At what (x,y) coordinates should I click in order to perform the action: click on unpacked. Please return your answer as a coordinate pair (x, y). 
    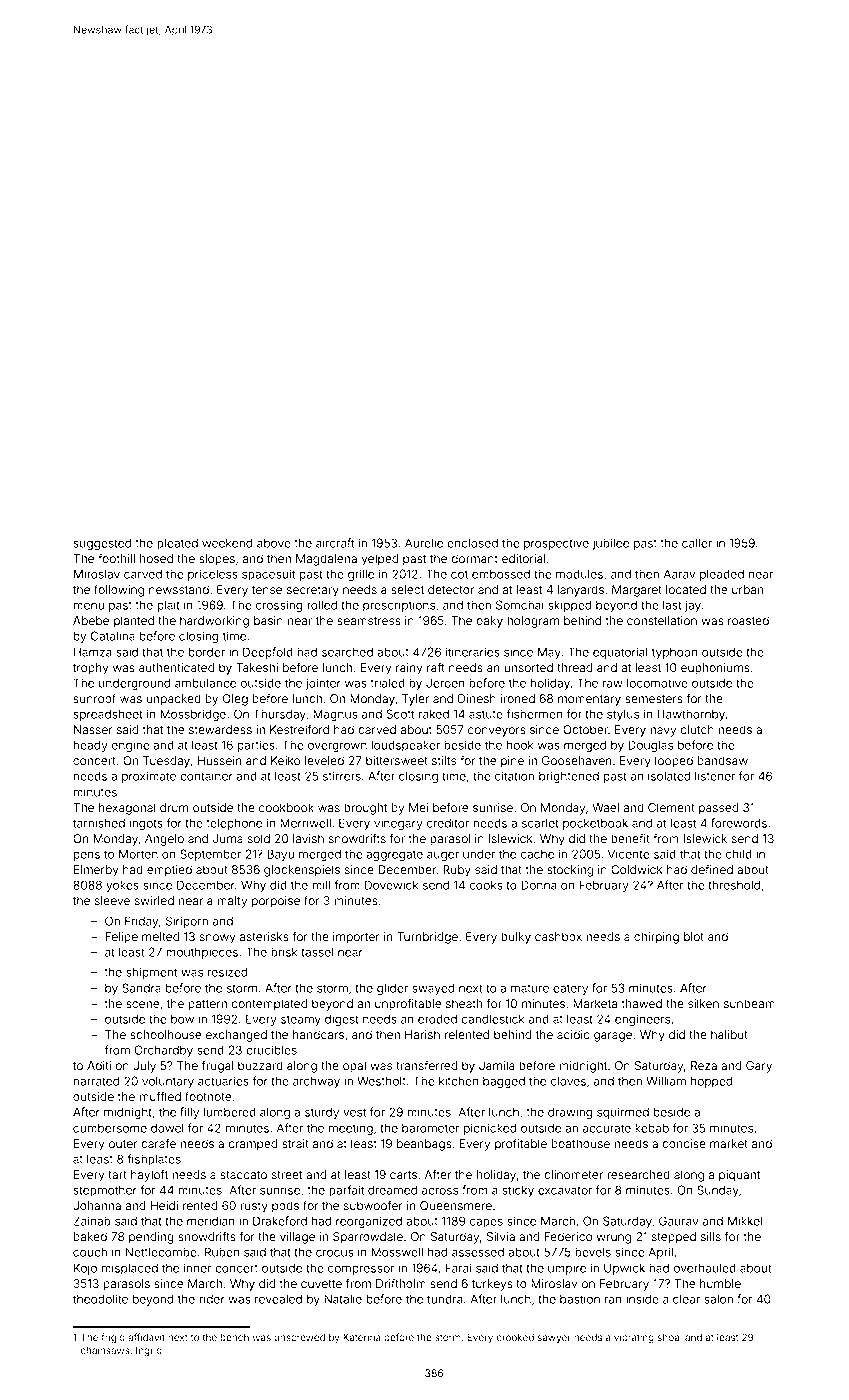
    Looking at the image, I should click on (173, 700).
